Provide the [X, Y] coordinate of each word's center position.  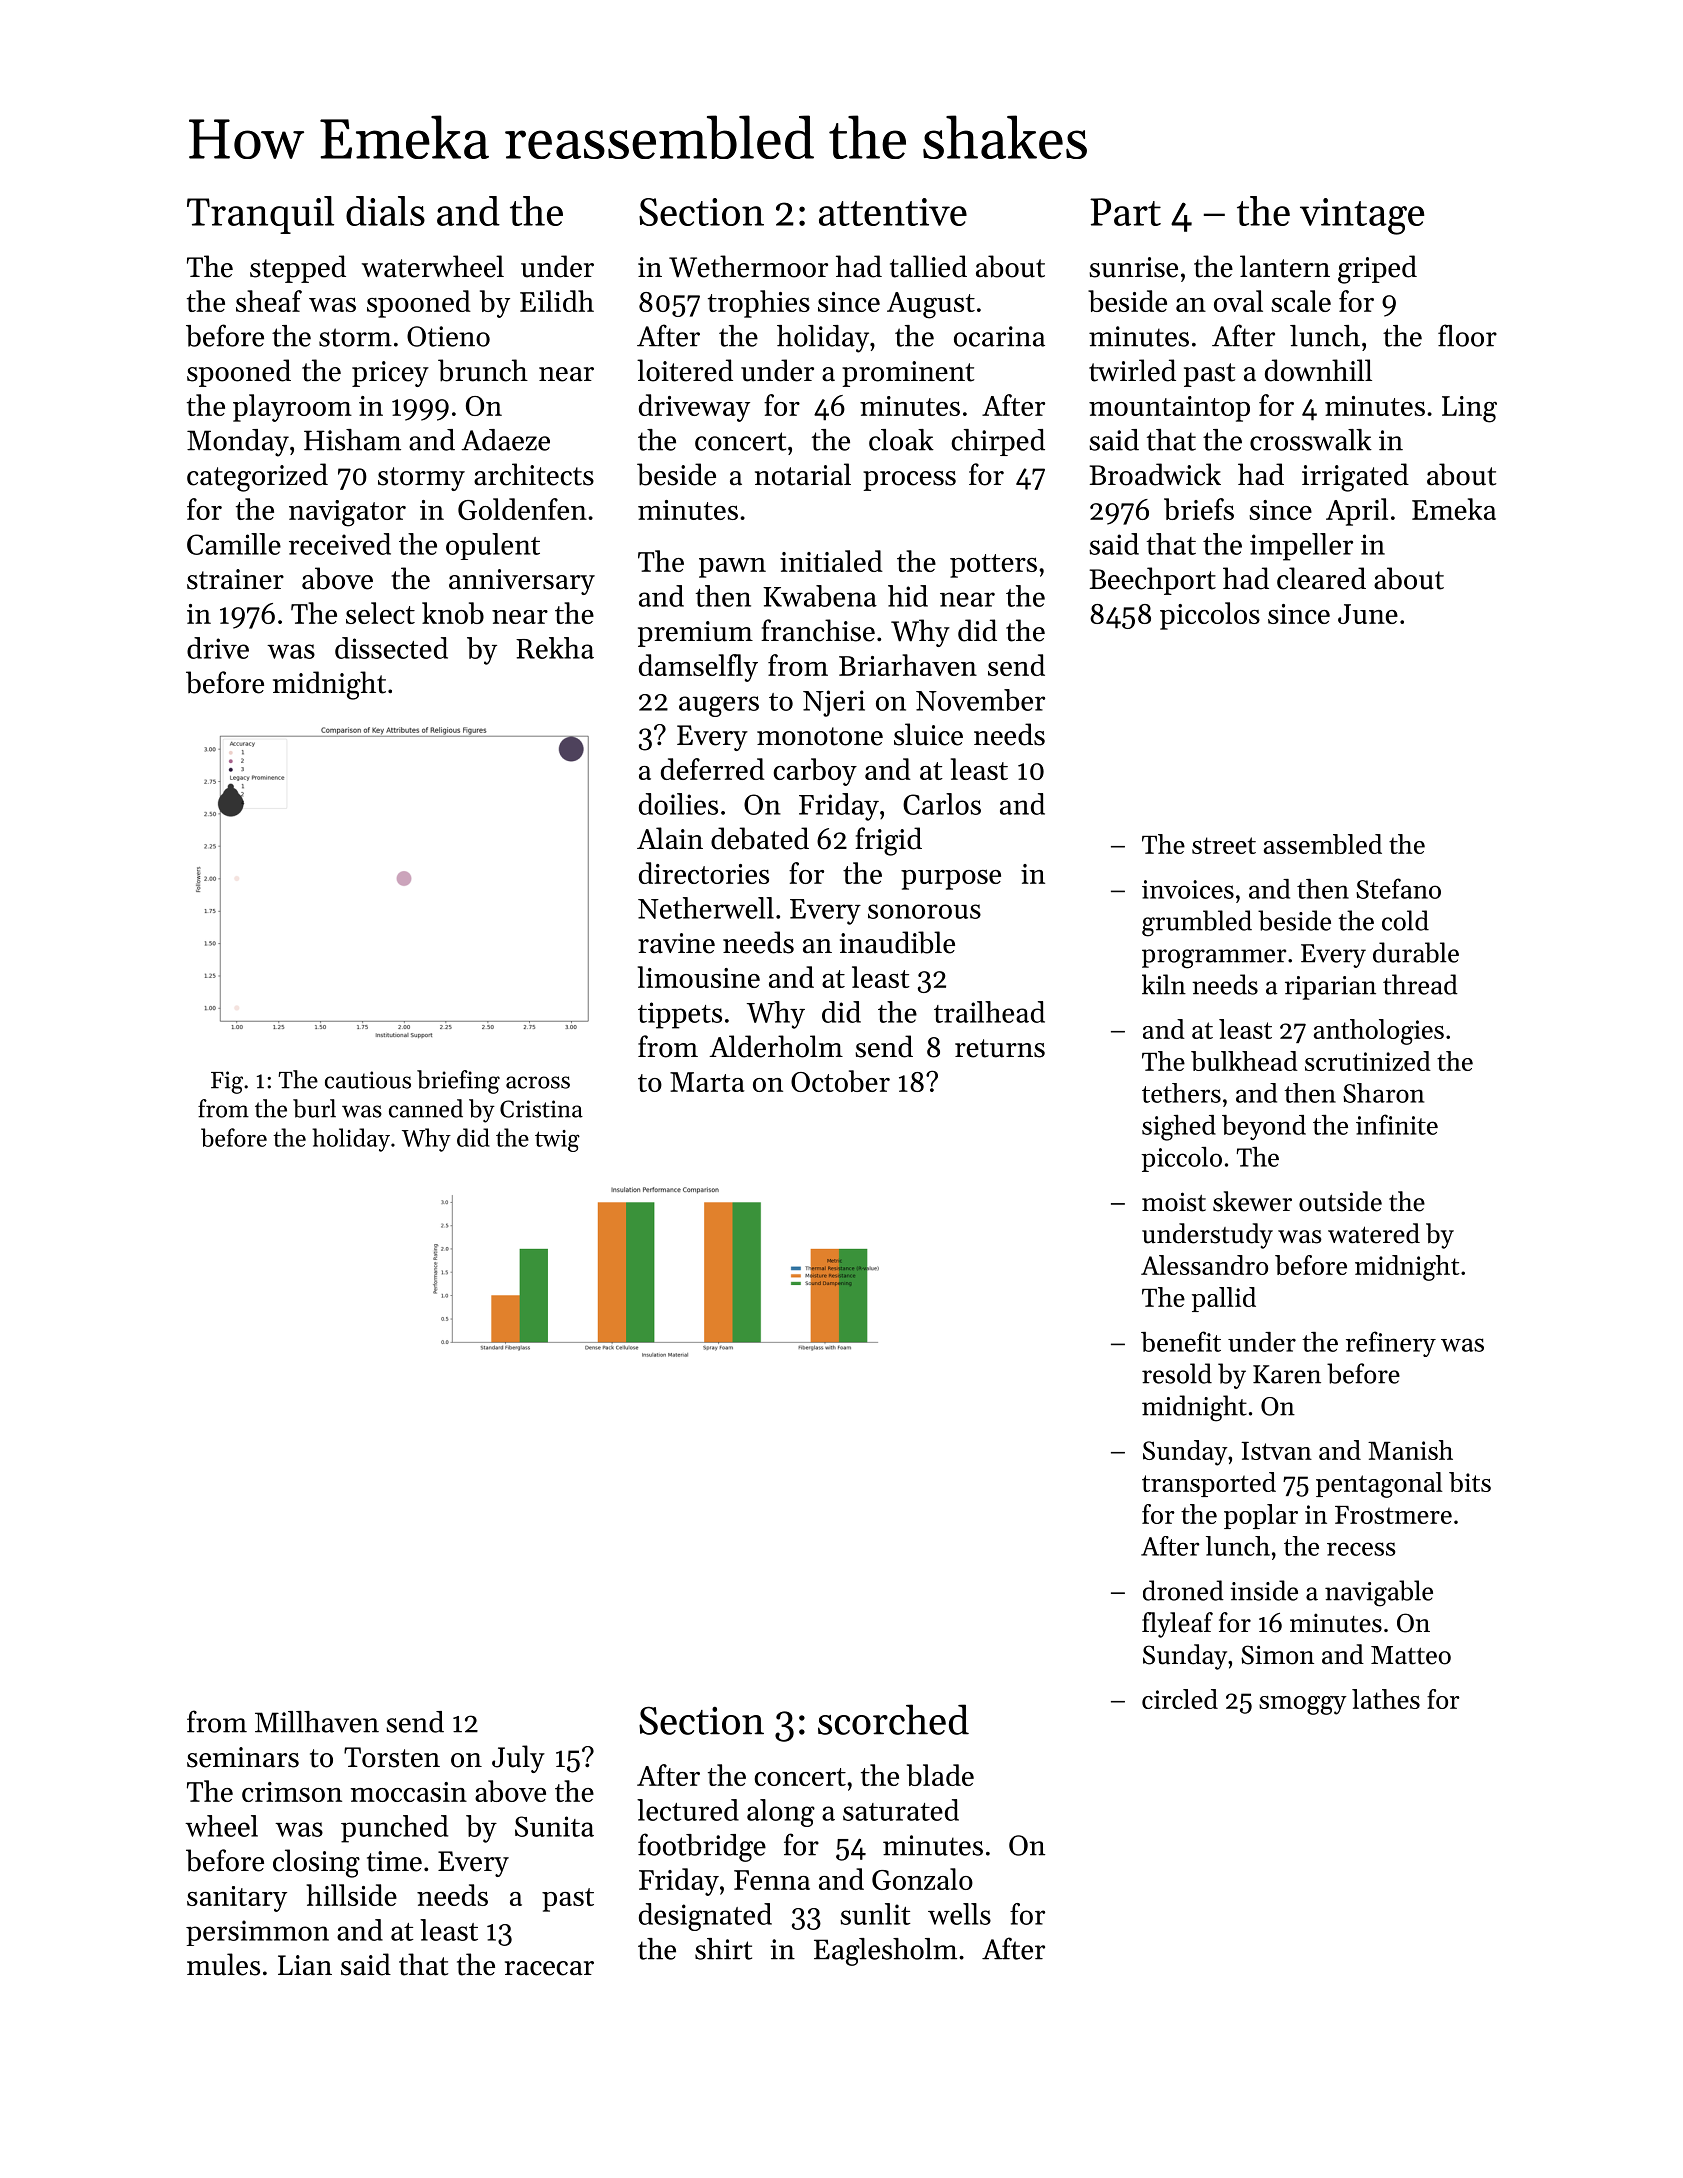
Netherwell [706, 908]
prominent [908, 374]
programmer [1214, 959]
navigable [1379, 1593]
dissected [391, 648]
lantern [1285, 266]
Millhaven [317, 1722]
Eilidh [557, 301]
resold [1177, 1373]
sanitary [237, 1899]
